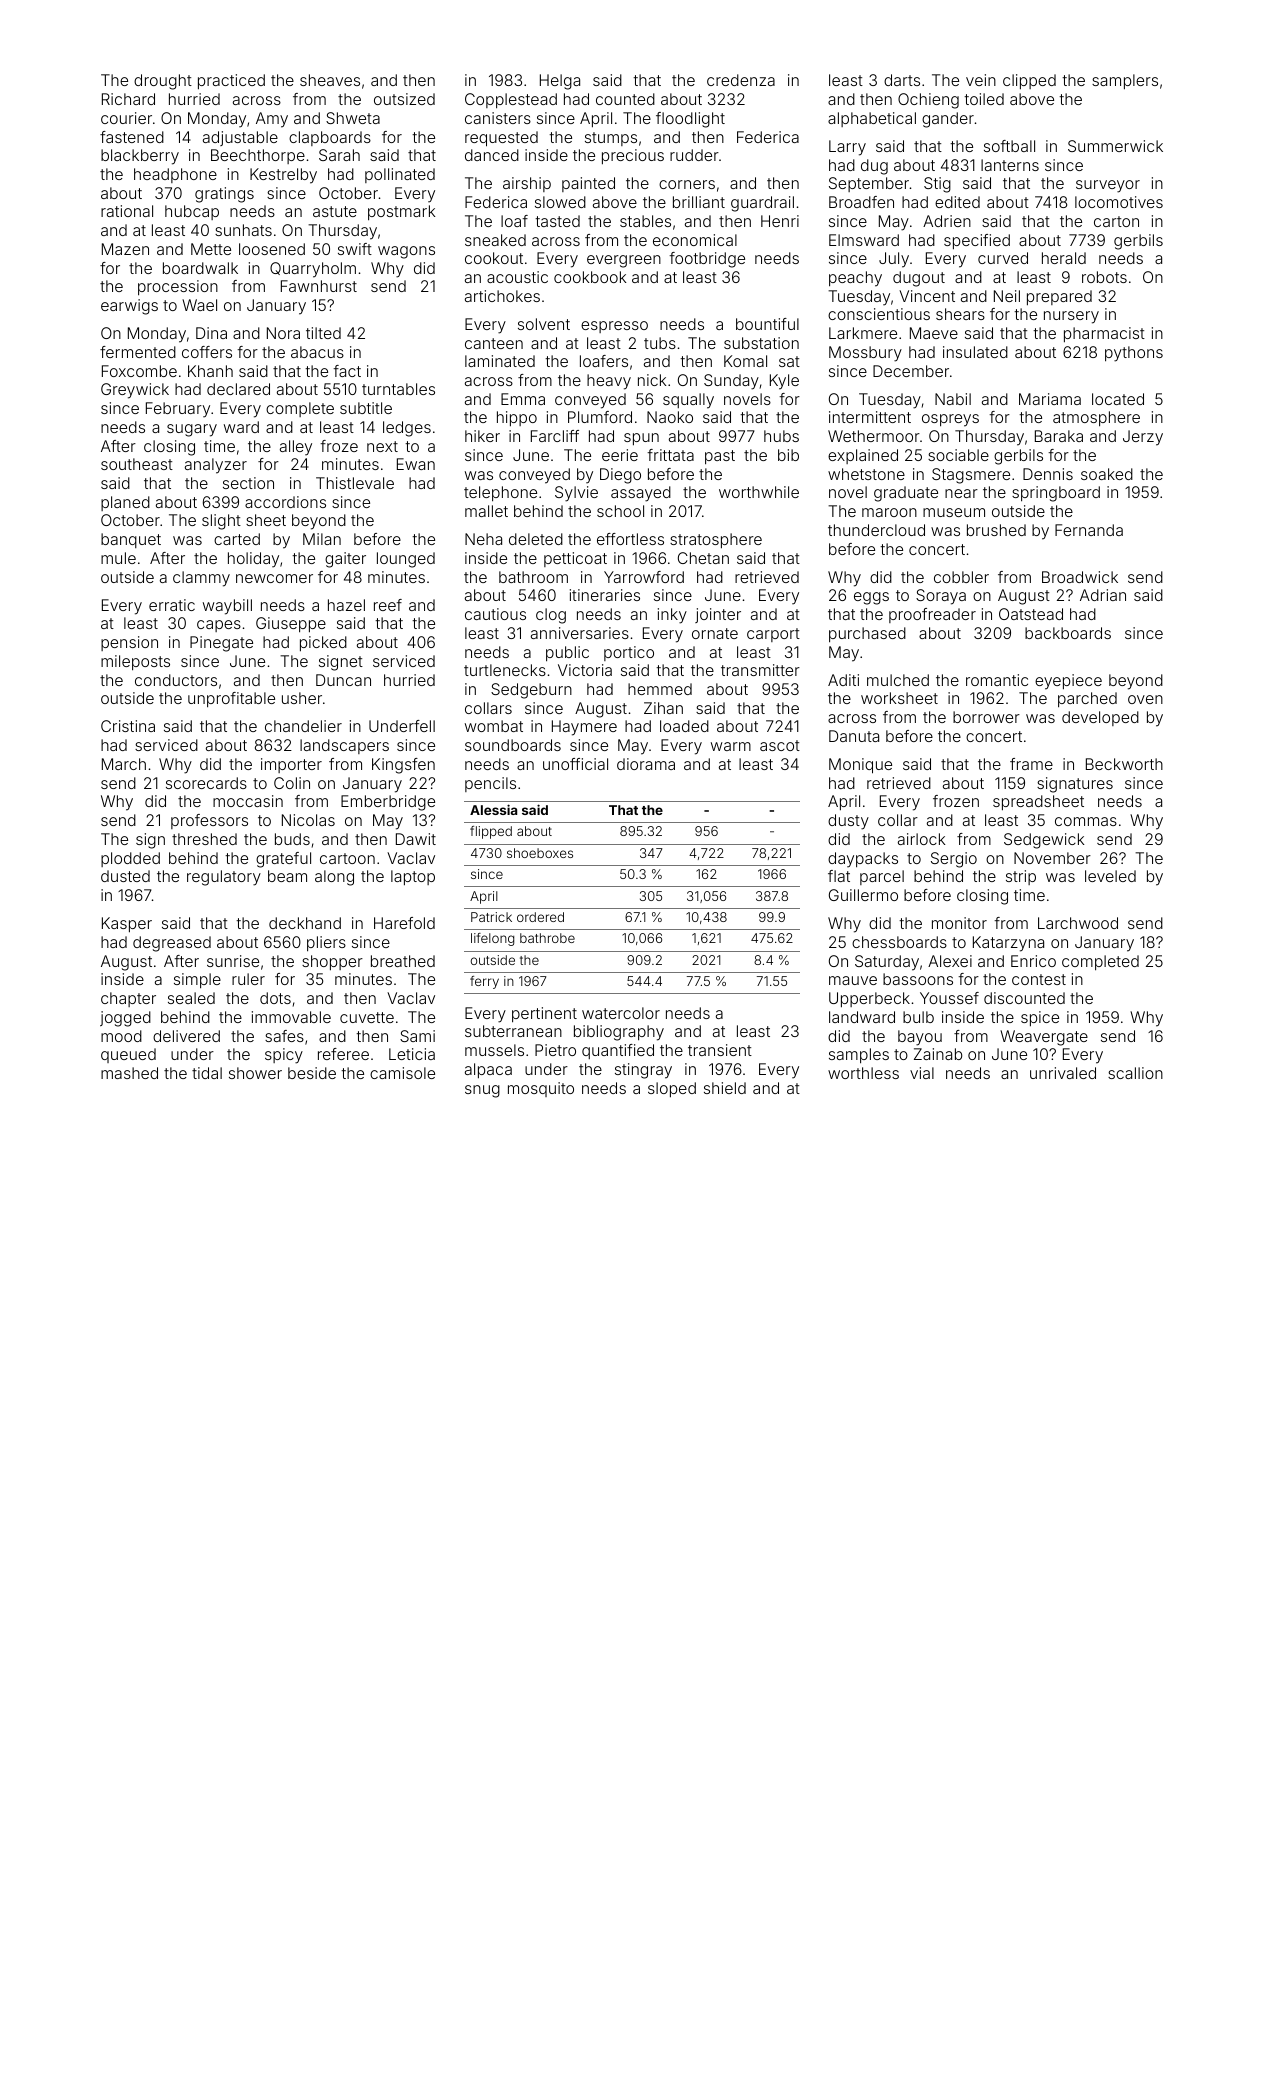  Describe the element at coordinates (847, 148) in the image. I see `Larry` at that location.
